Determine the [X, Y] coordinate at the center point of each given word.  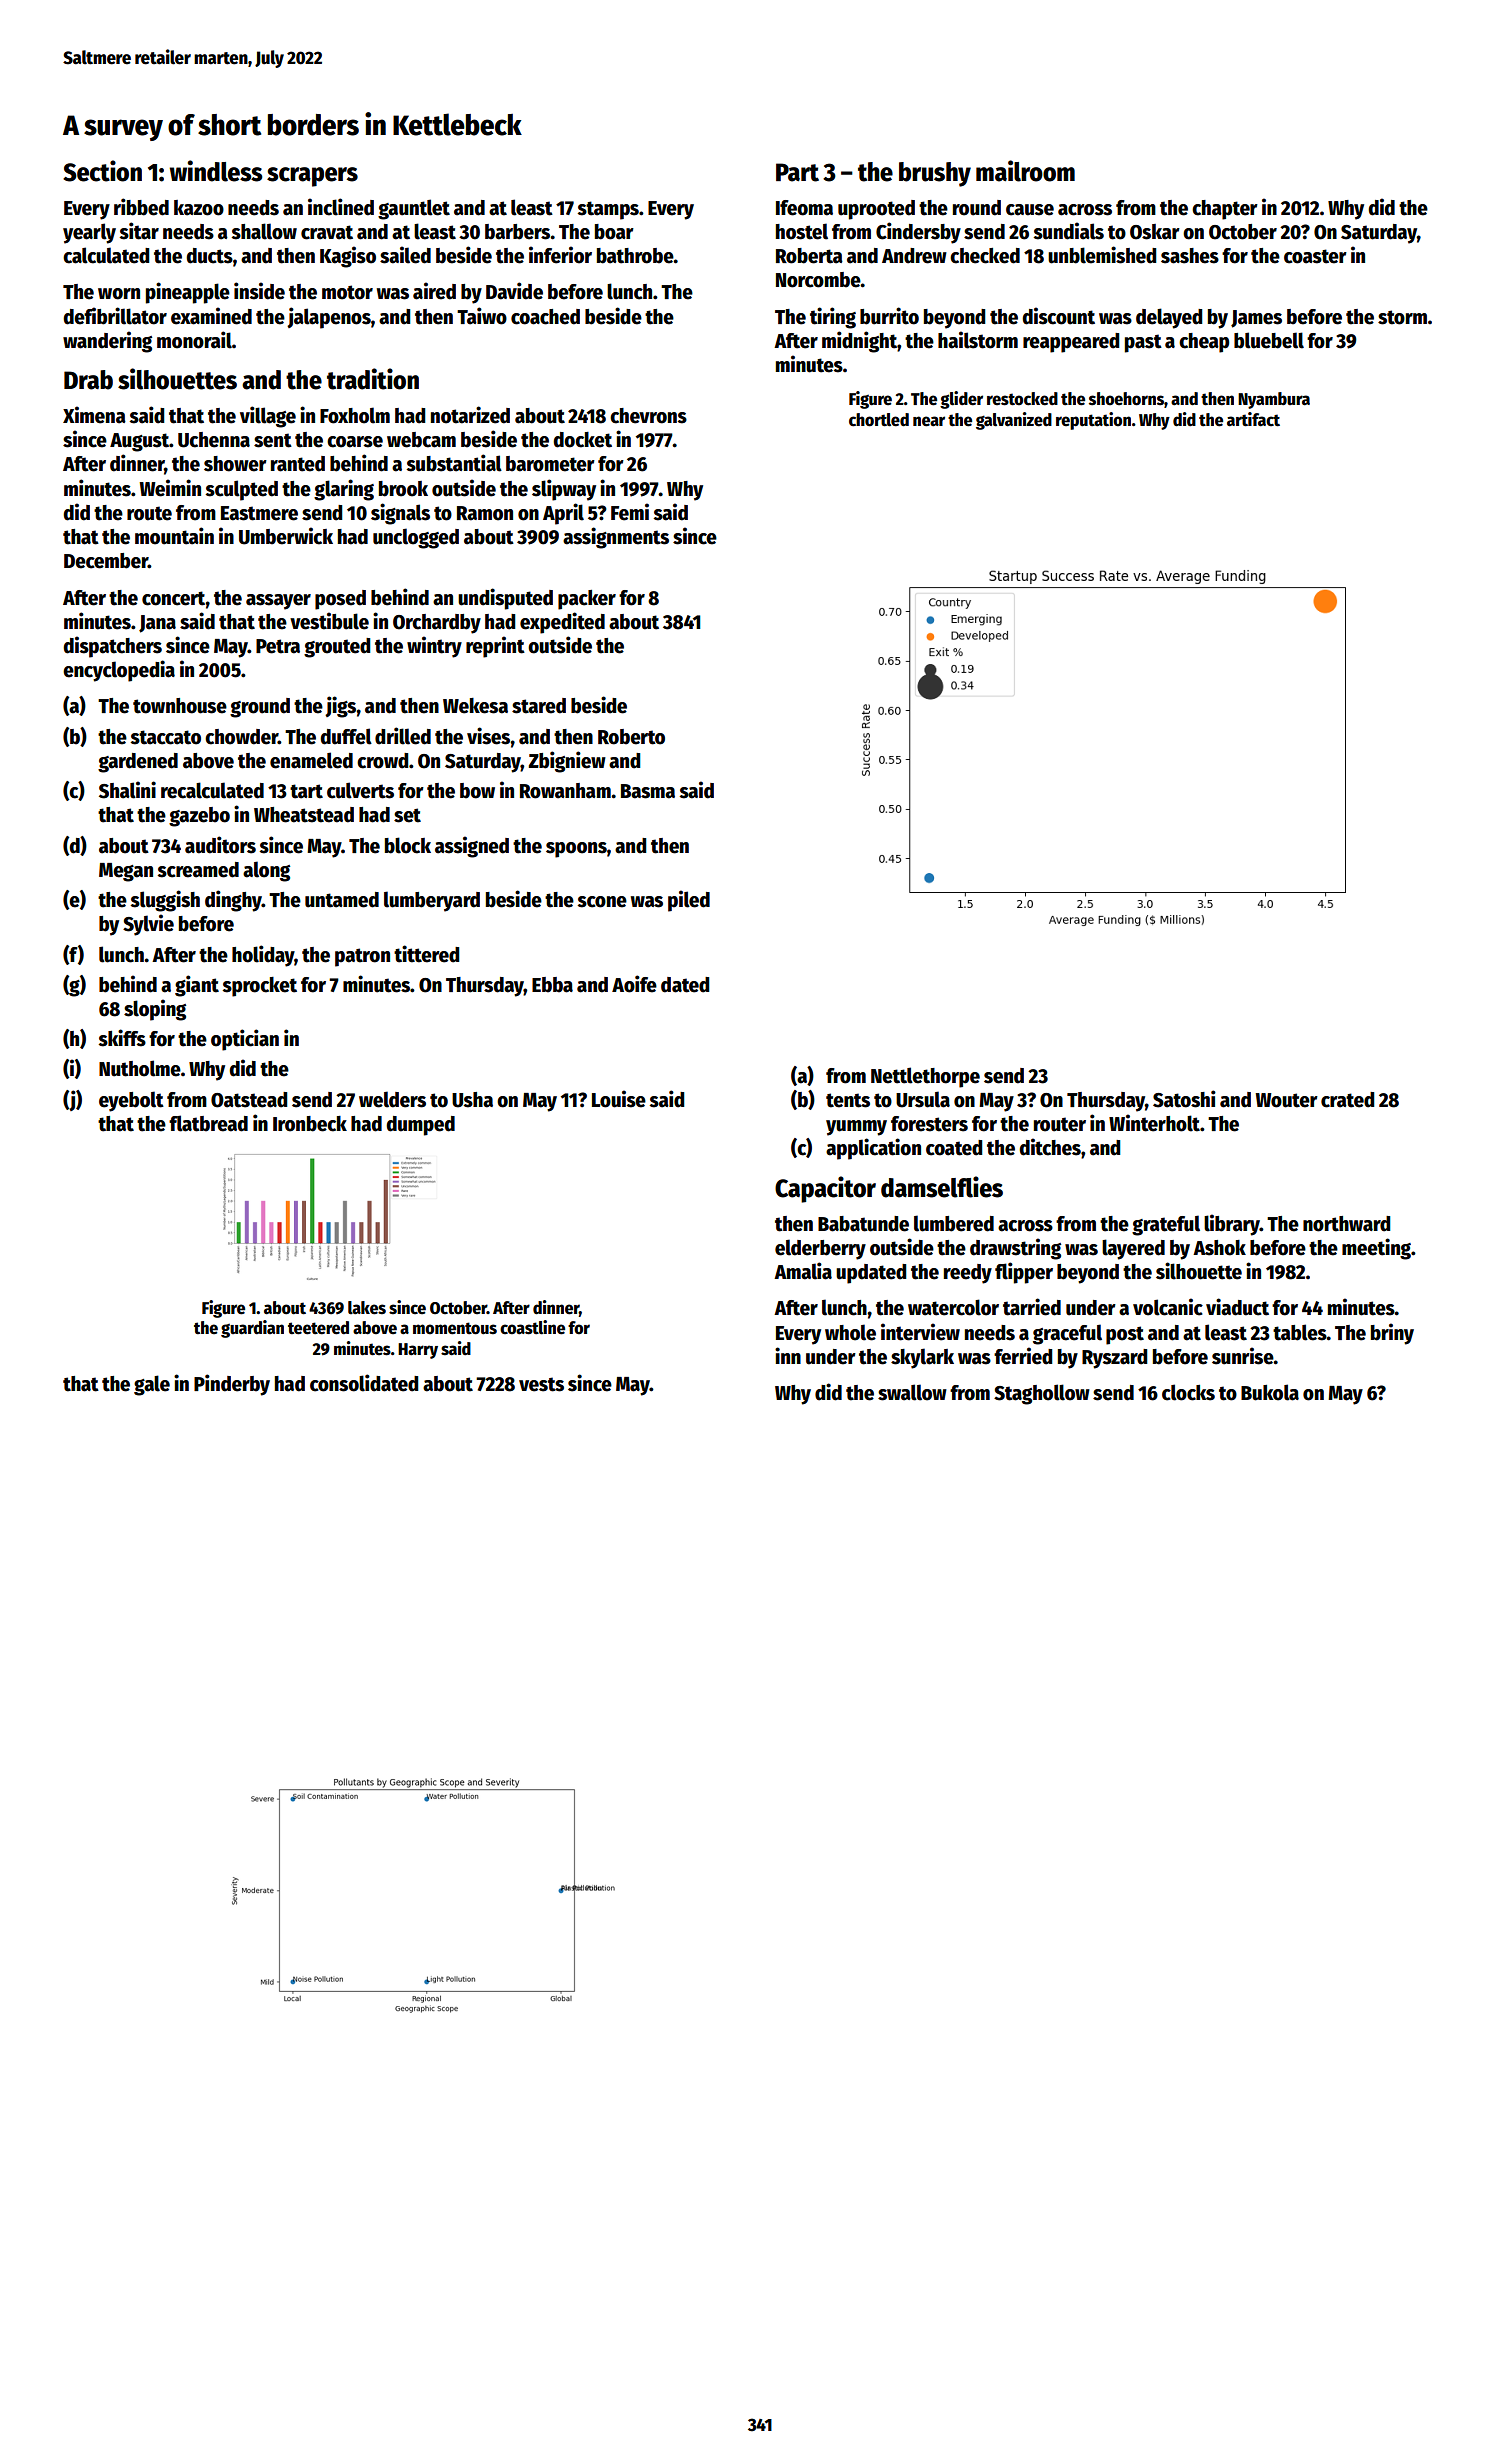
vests [541, 1384]
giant [197, 986]
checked [985, 256]
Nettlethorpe [925, 1077]
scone [602, 902]
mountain [174, 536]
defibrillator [115, 316]
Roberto [631, 737]
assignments [616, 538]
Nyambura [1274, 400]
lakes [367, 1308]
